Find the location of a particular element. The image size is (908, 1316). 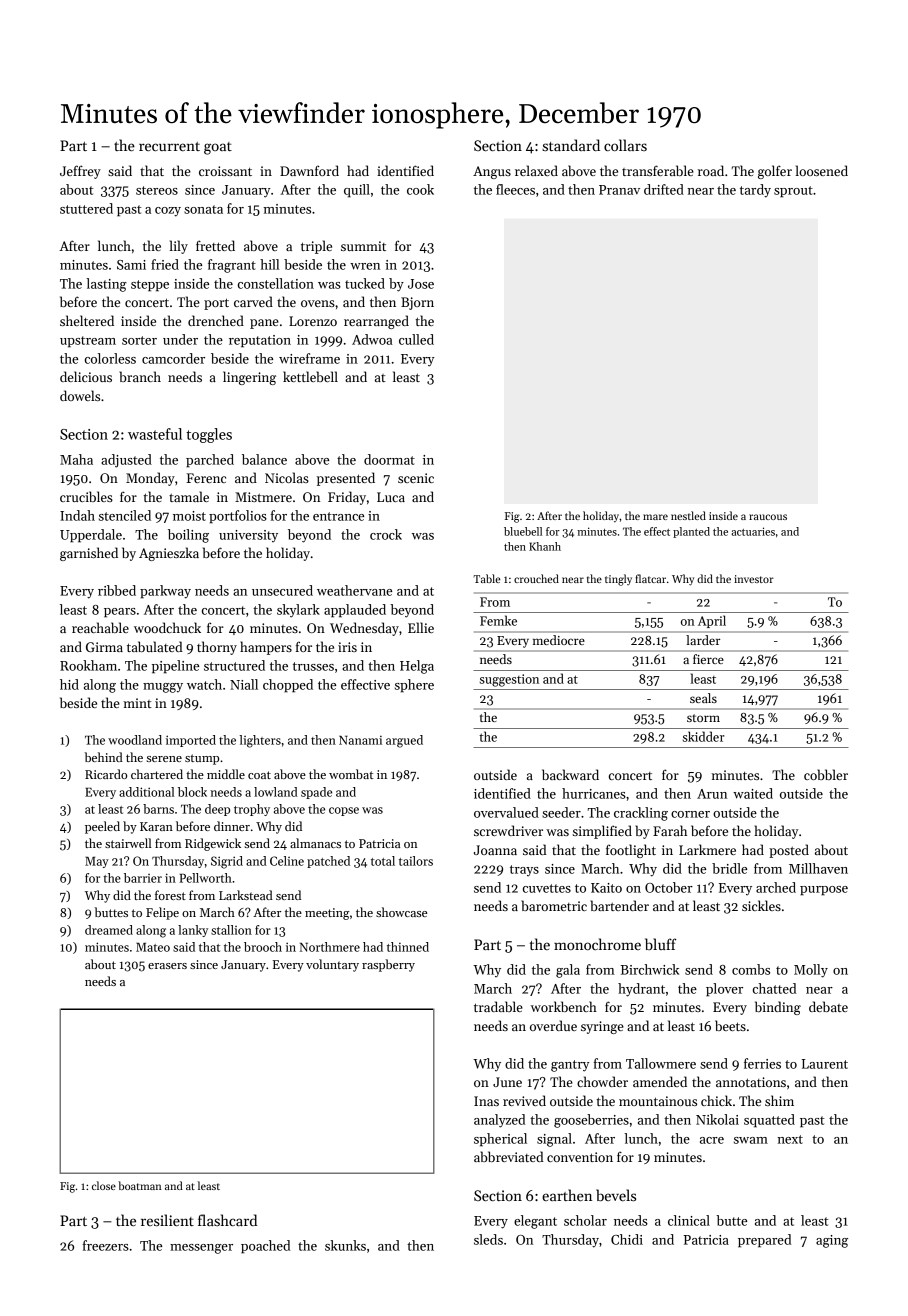

prepared is located at coordinates (764, 1241).
